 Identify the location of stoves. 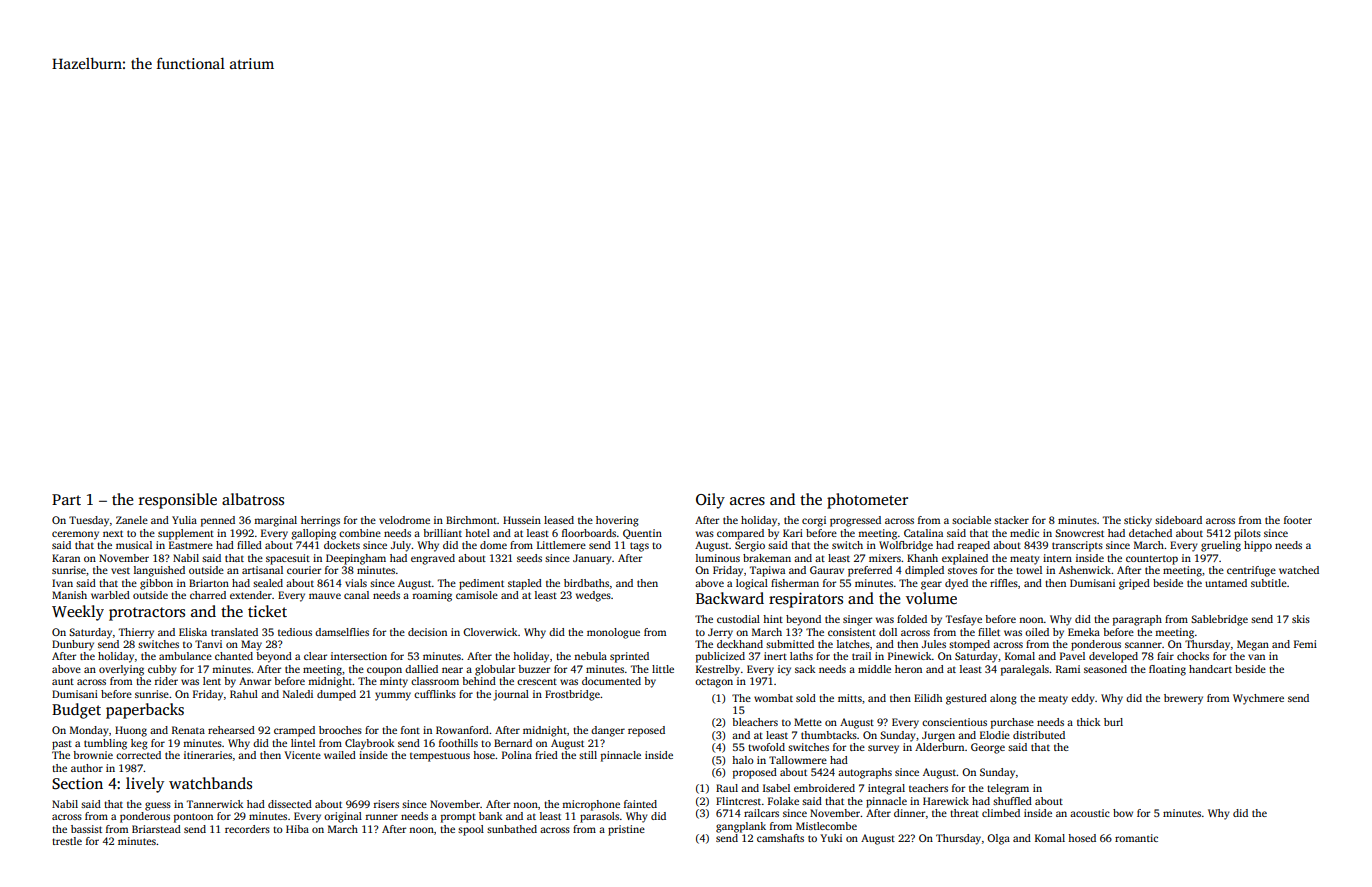
(962, 570).
